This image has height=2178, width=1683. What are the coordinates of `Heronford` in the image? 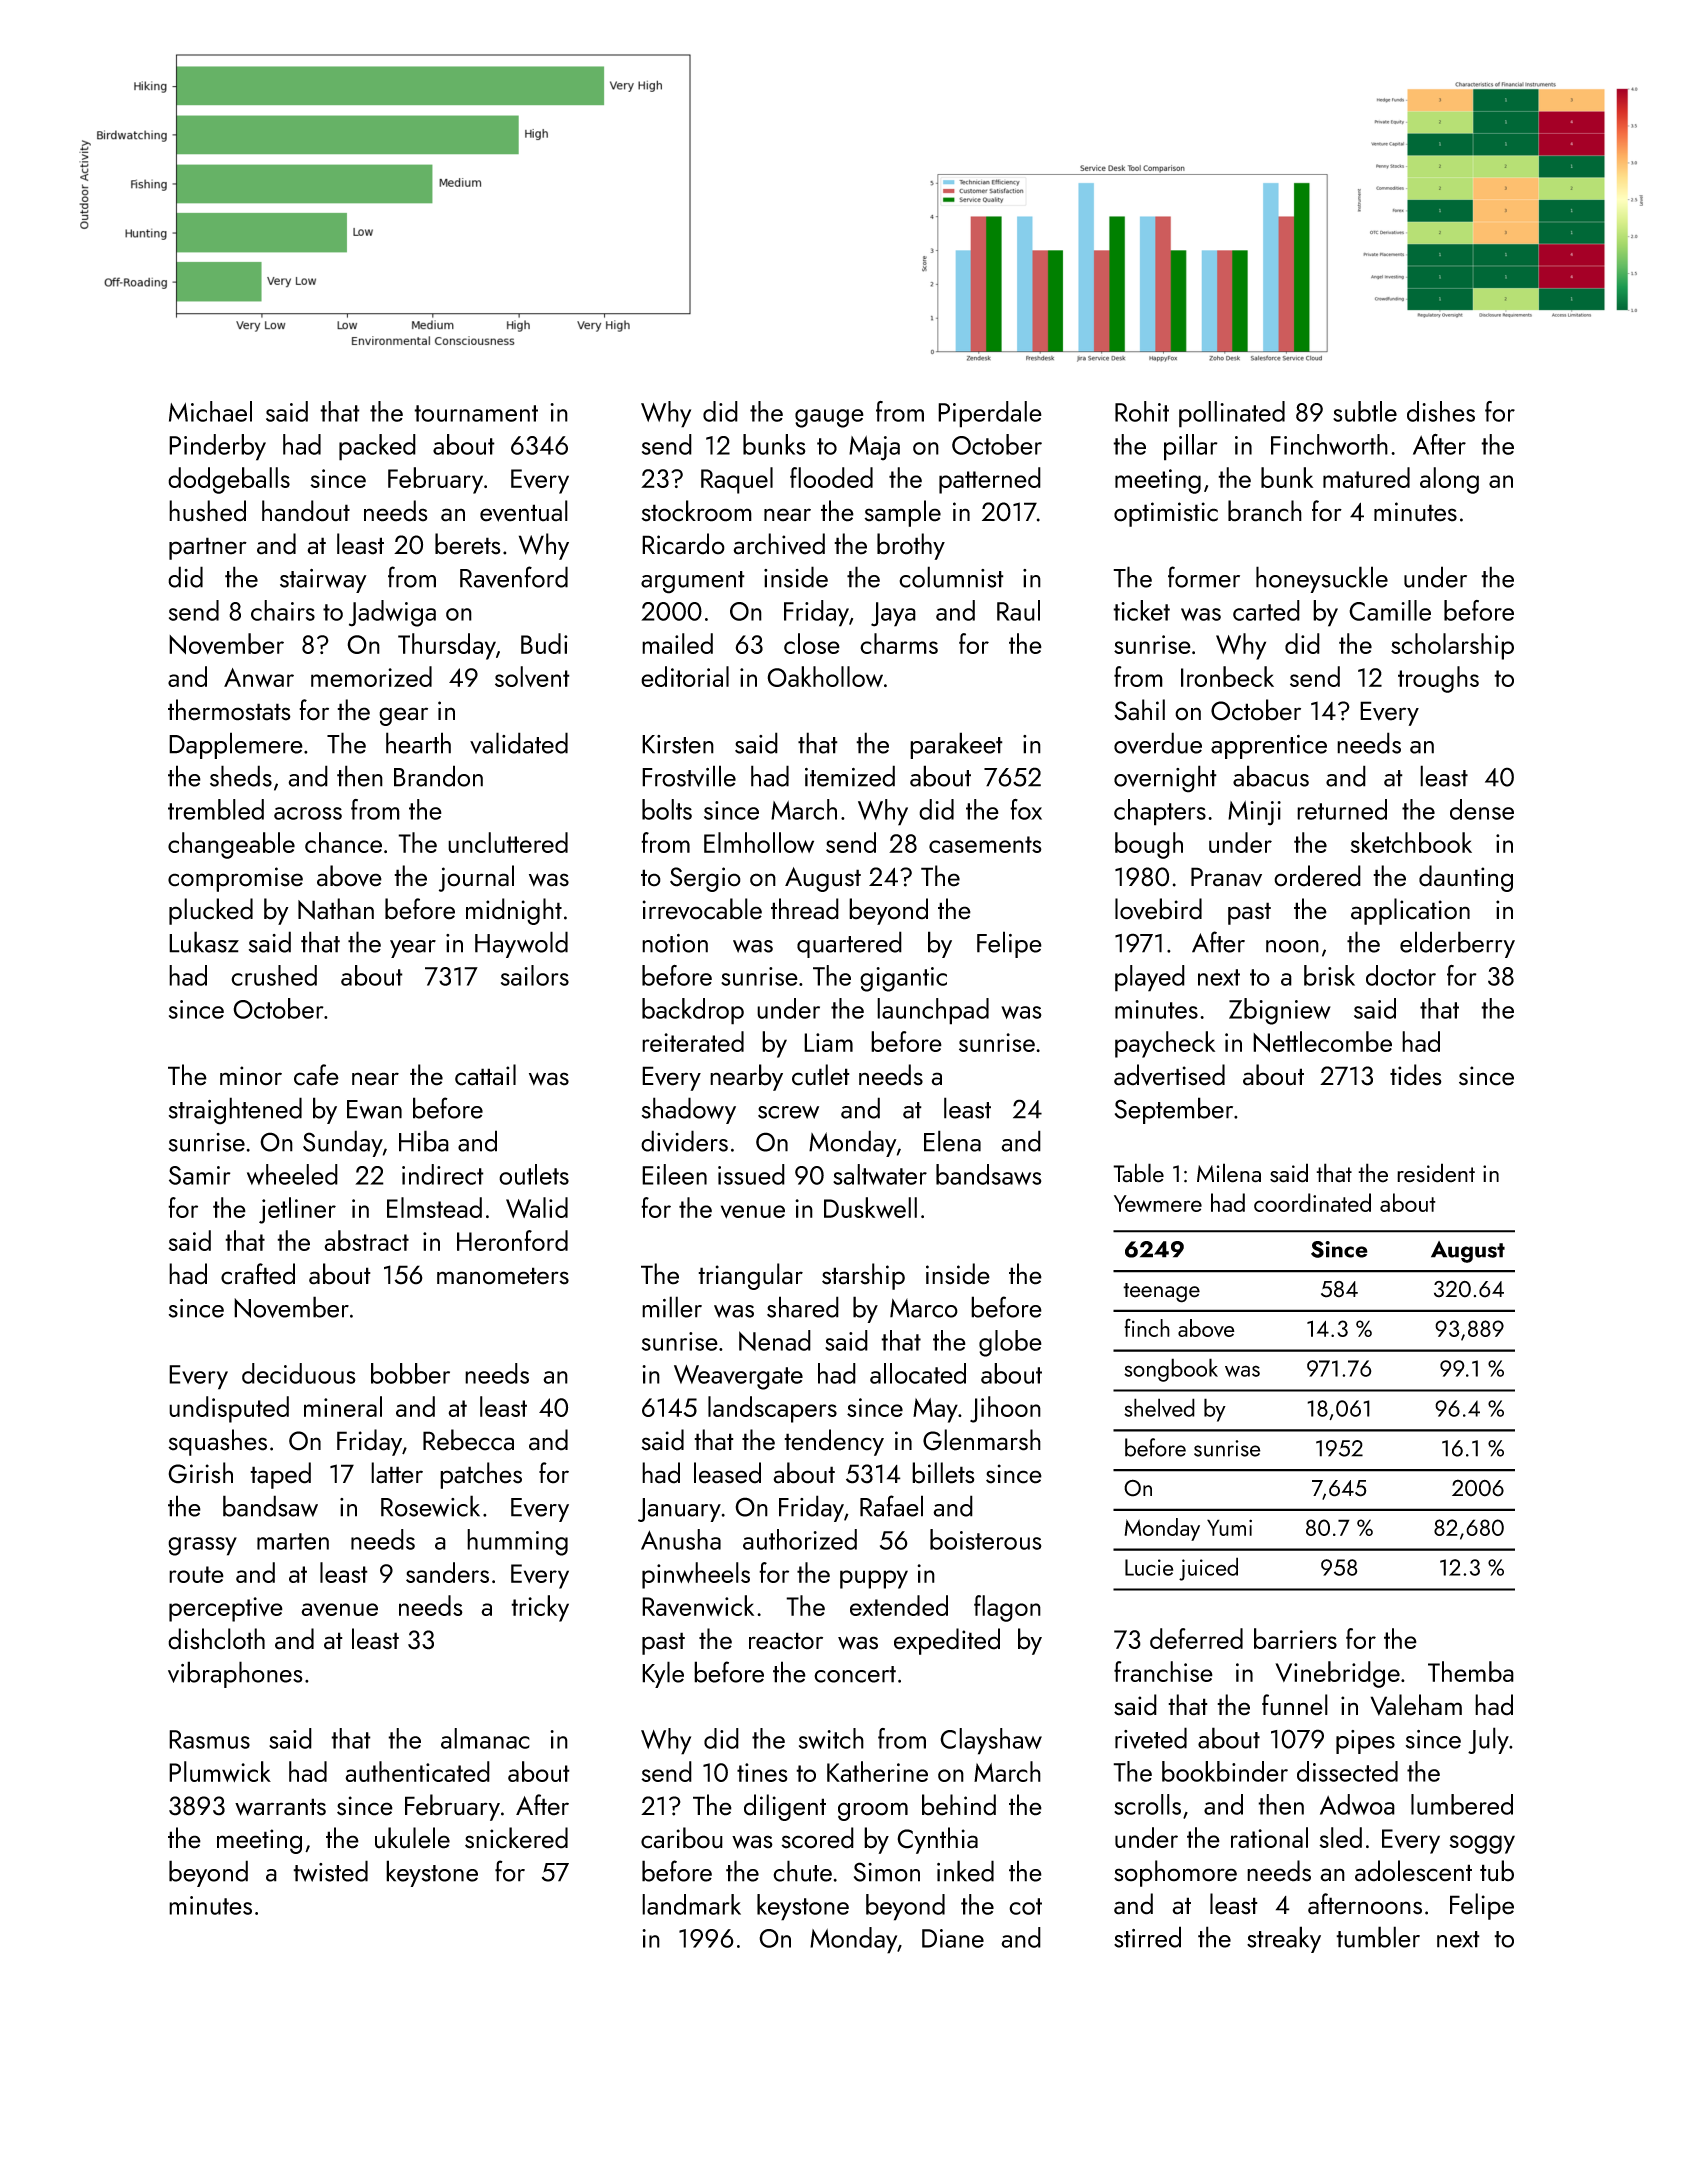 It's located at (512, 1240).
